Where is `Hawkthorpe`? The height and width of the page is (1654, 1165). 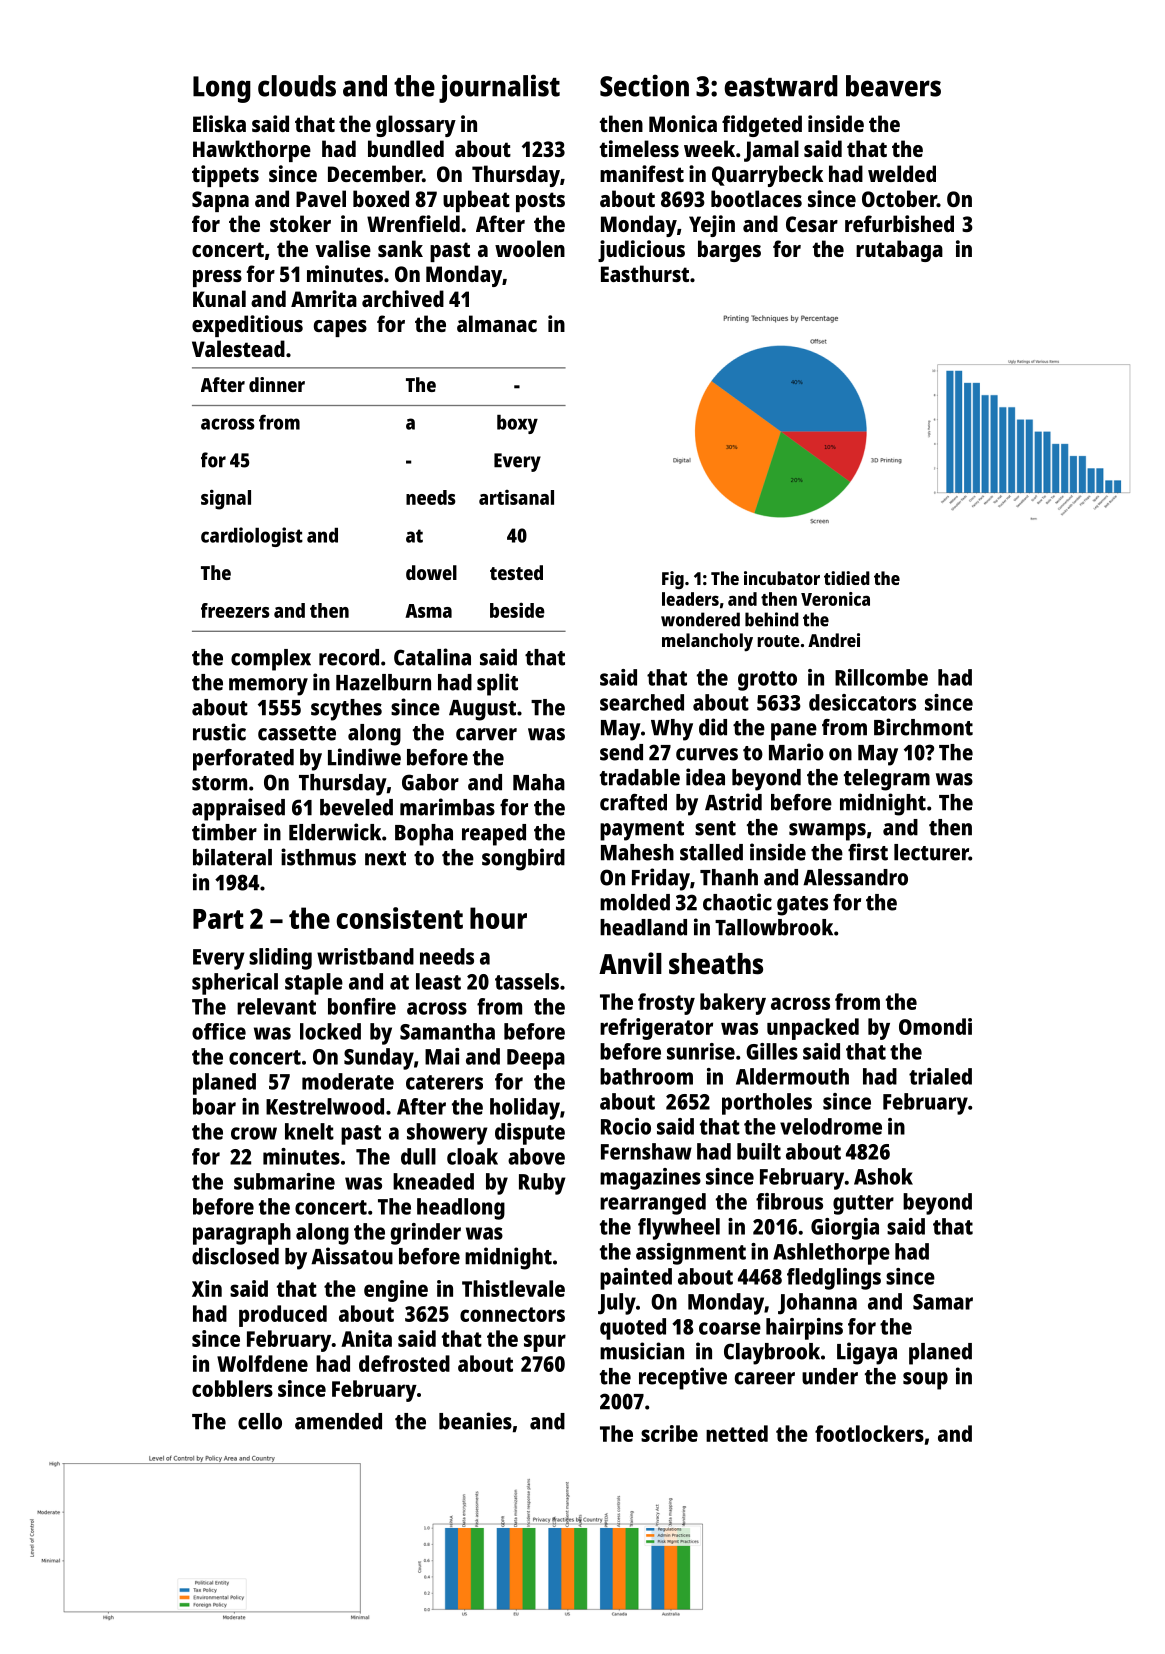 Hawkthorpe is located at coordinates (252, 151).
